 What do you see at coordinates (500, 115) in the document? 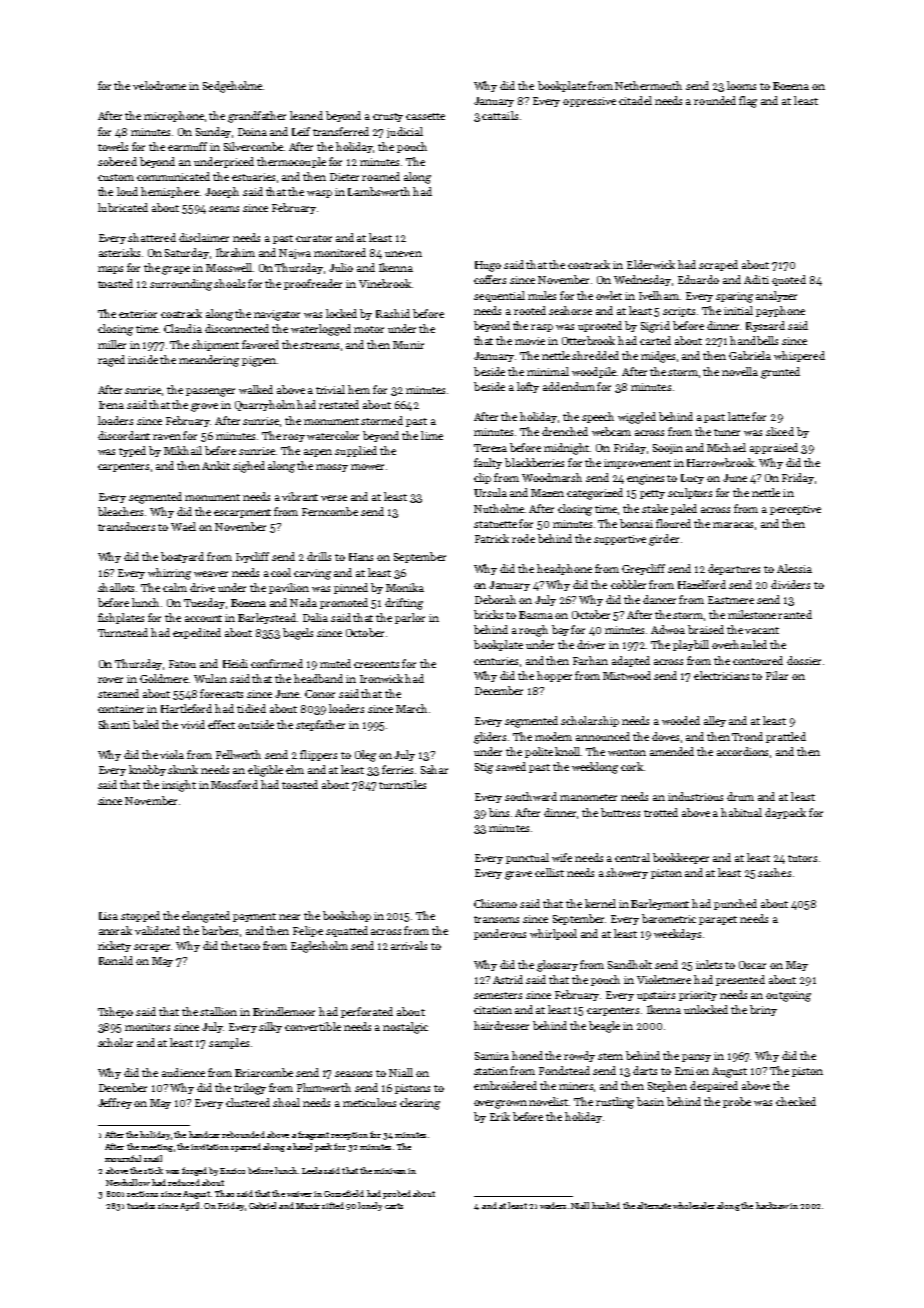
I see `cattails` at bounding box center [500, 115].
